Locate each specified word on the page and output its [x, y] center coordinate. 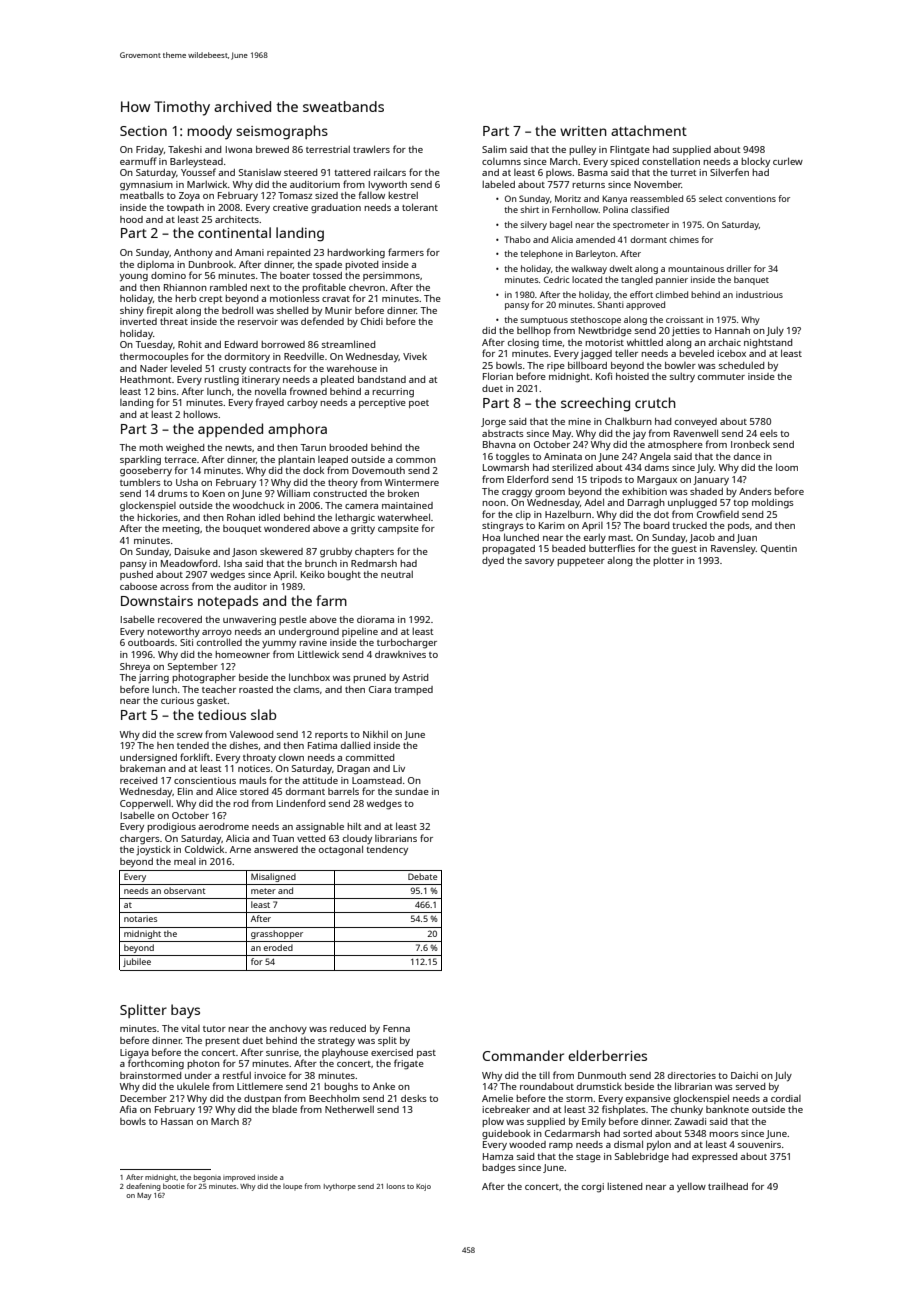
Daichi [744, 1075]
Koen [214, 493]
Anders [755, 491]
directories [692, 1075]
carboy [302, 404]
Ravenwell [696, 433]
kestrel [403, 195]
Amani [249, 252]
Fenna [396, 1028]
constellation [671, 161]
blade [284, 1109]
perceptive [382, 403]
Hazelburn [568, 514]
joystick [153, 850]
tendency [387, 850]
